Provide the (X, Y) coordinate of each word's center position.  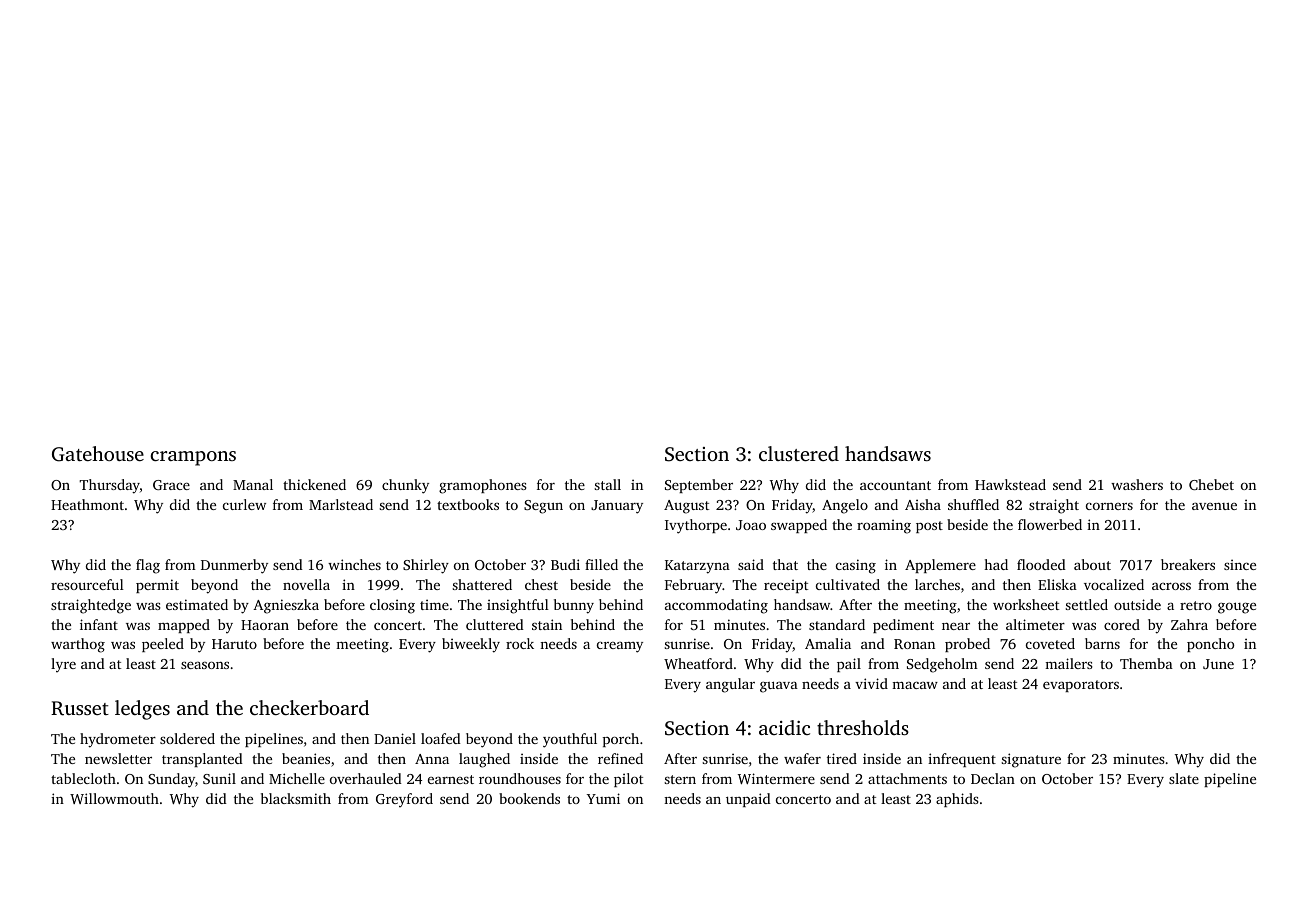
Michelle (297, 778)
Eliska (1057, 584)
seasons (205, 665)
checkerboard (309, 707)
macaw (915, 685)
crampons (193, 458)
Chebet (1211, 484)
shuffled (973, 504)
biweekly (471, 645)
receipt (786, 586)
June (1218, 664)
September (699, 486)
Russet (80, 708)
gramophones (483, 486)
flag (148, 566)
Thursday (109, 486)
